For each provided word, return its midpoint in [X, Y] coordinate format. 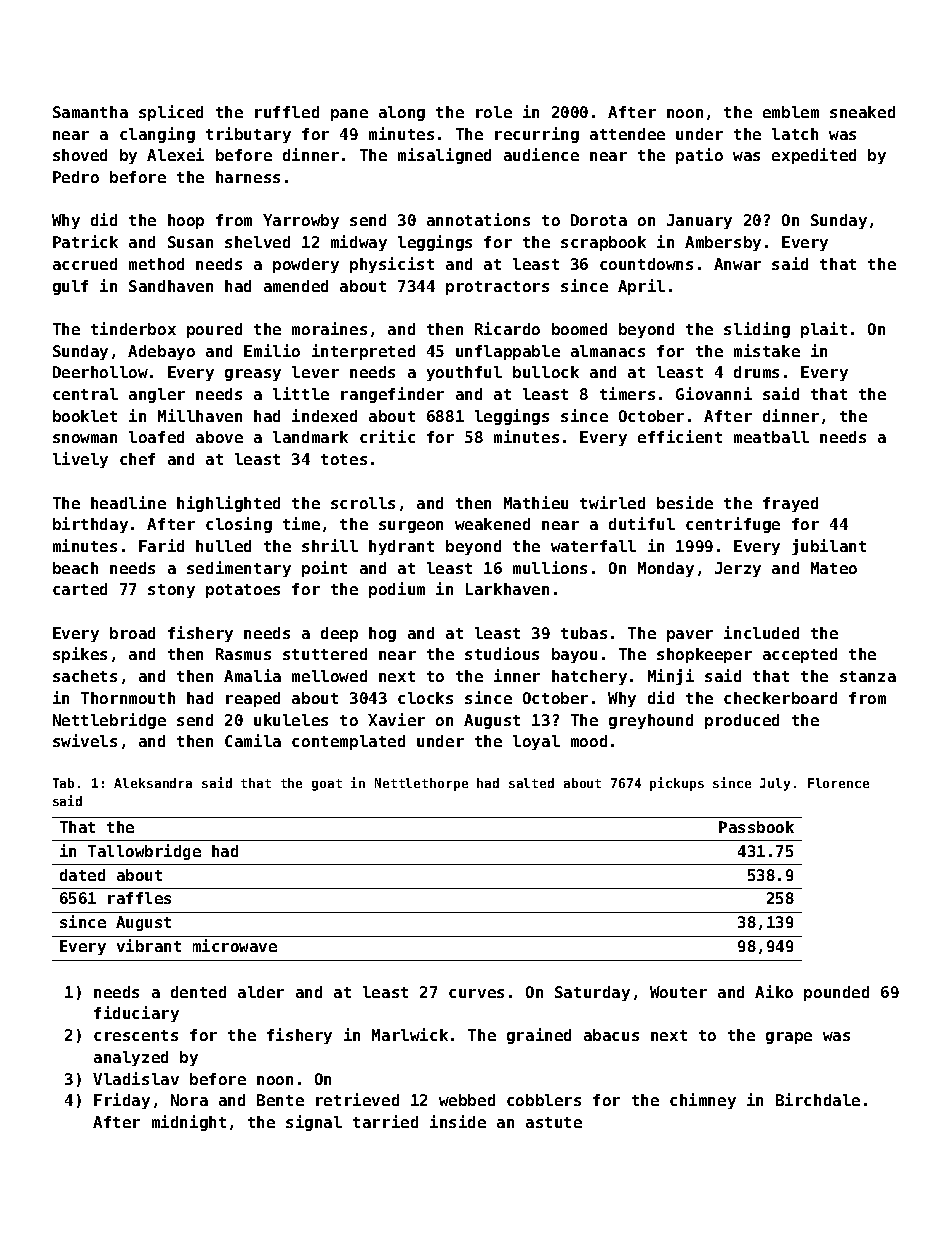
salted [531, 783]
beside [685, 502]
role [494, 112]
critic [387, 436]
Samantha [90, 112]
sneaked [862, 112]
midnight [189, 1123]
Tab [63, 783]
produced [742, 721]
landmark [310, 437]
